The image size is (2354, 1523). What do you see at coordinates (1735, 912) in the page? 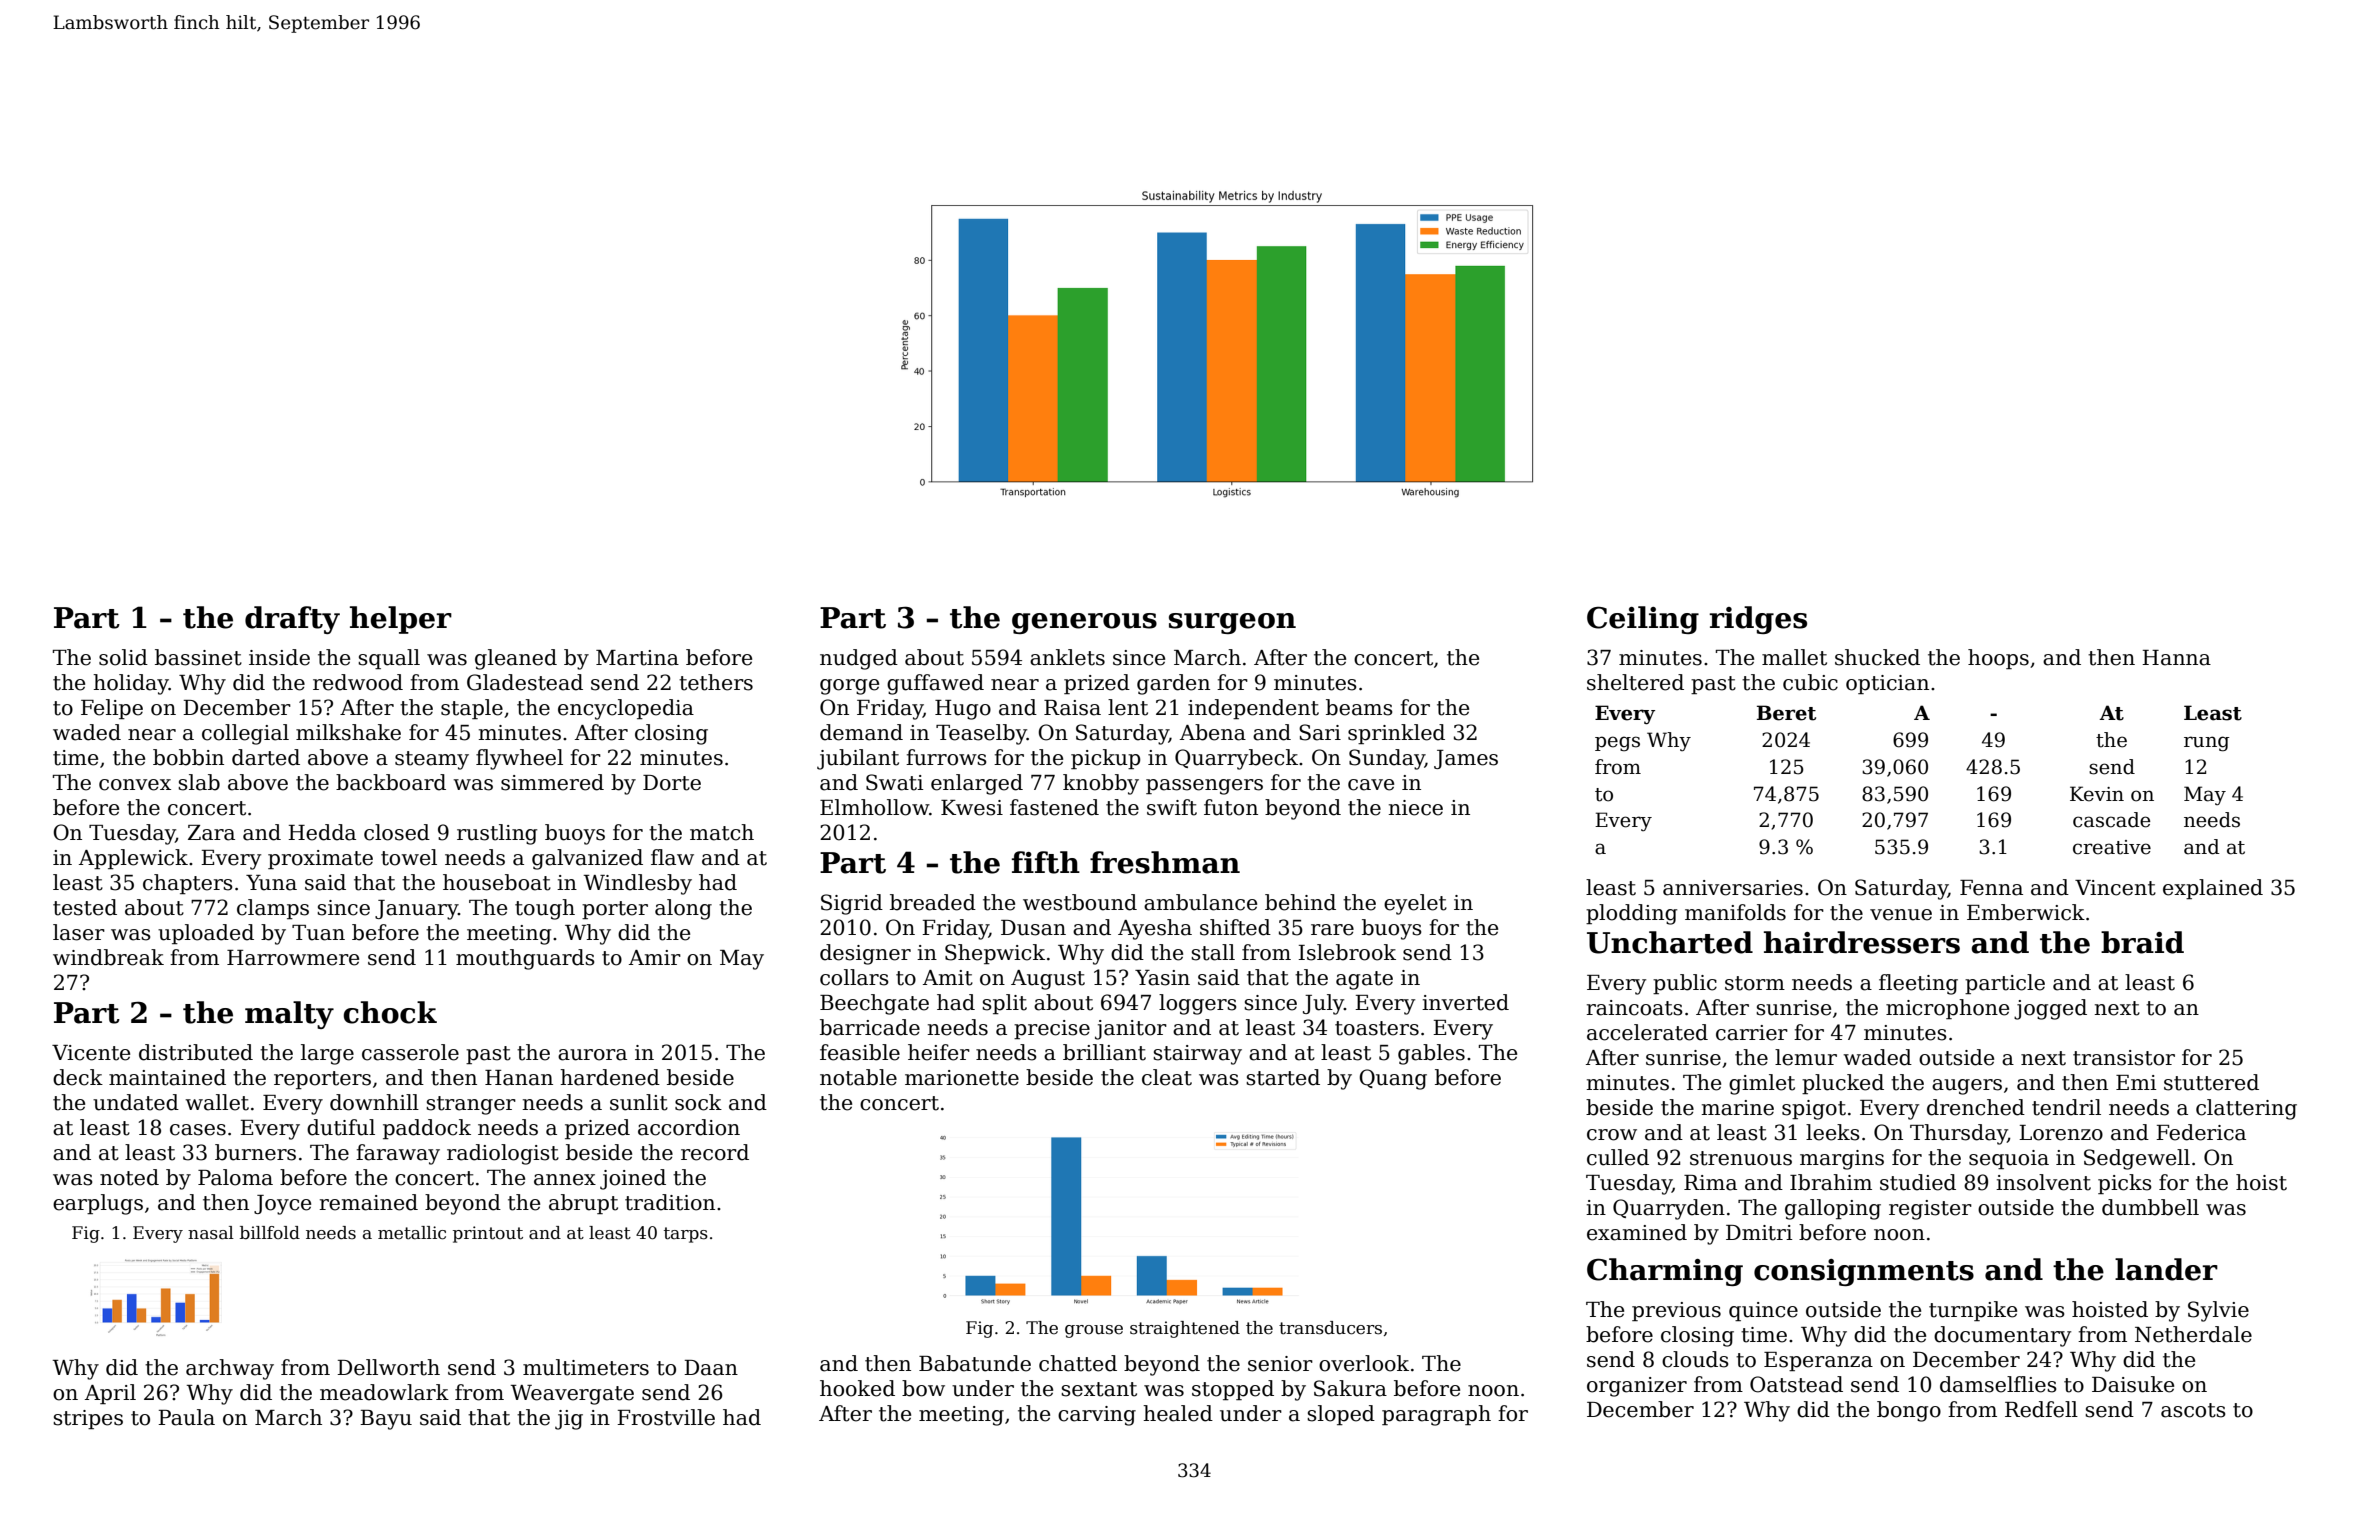
I see `manifolds` at bounding box center [1735, 912].
